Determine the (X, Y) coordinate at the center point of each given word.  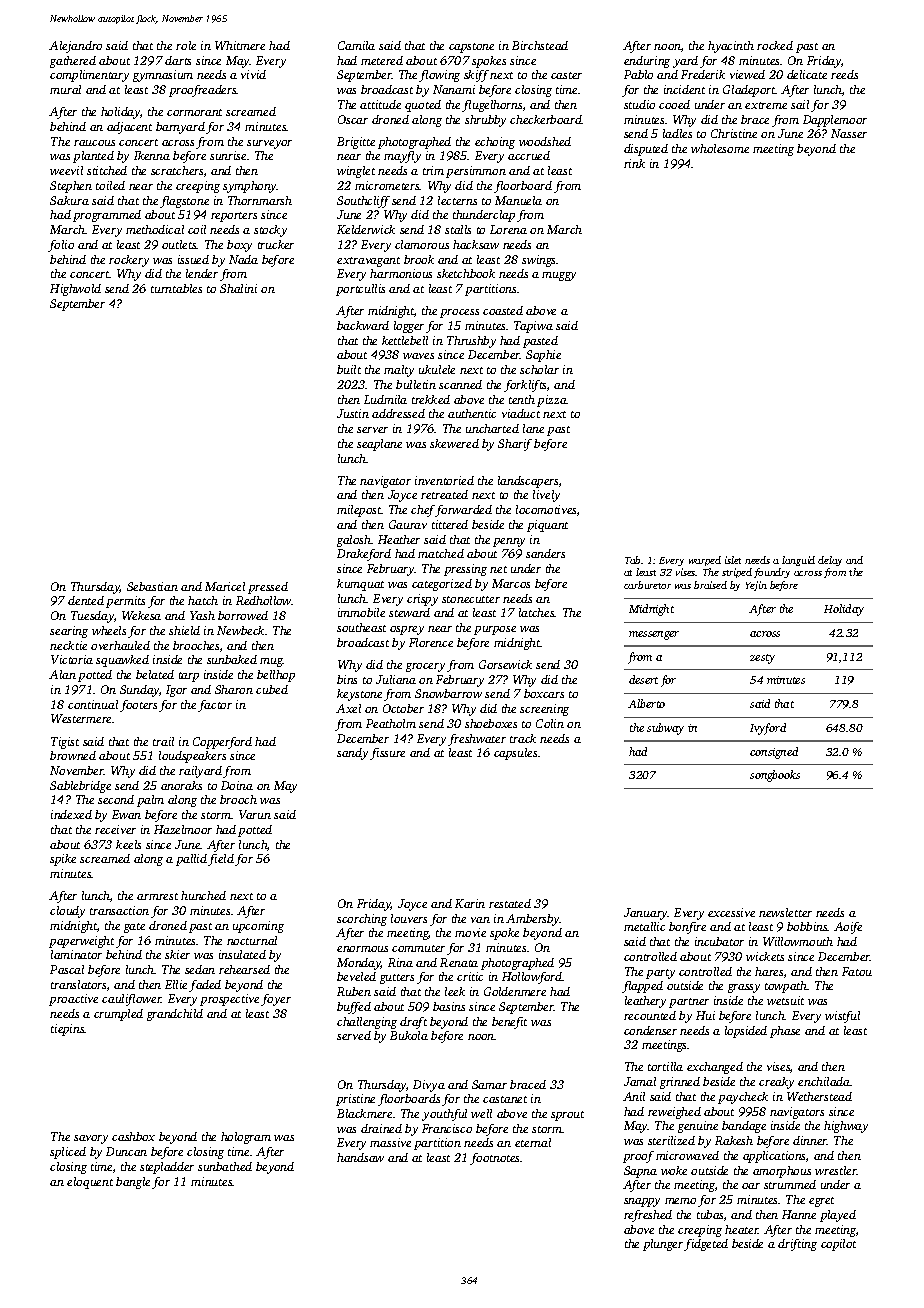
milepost (359, 511)
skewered (454, 443)
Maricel (225, 586)
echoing (495, 143)
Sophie (543, 356)
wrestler (836, 1170)
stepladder (167, 1168)
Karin (470, 903)
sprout (567, 1116)
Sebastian (152, 586)
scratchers (177, 170)
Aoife (848, 928)
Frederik (703, 74)
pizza (552, 401)
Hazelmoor (183, 829)
